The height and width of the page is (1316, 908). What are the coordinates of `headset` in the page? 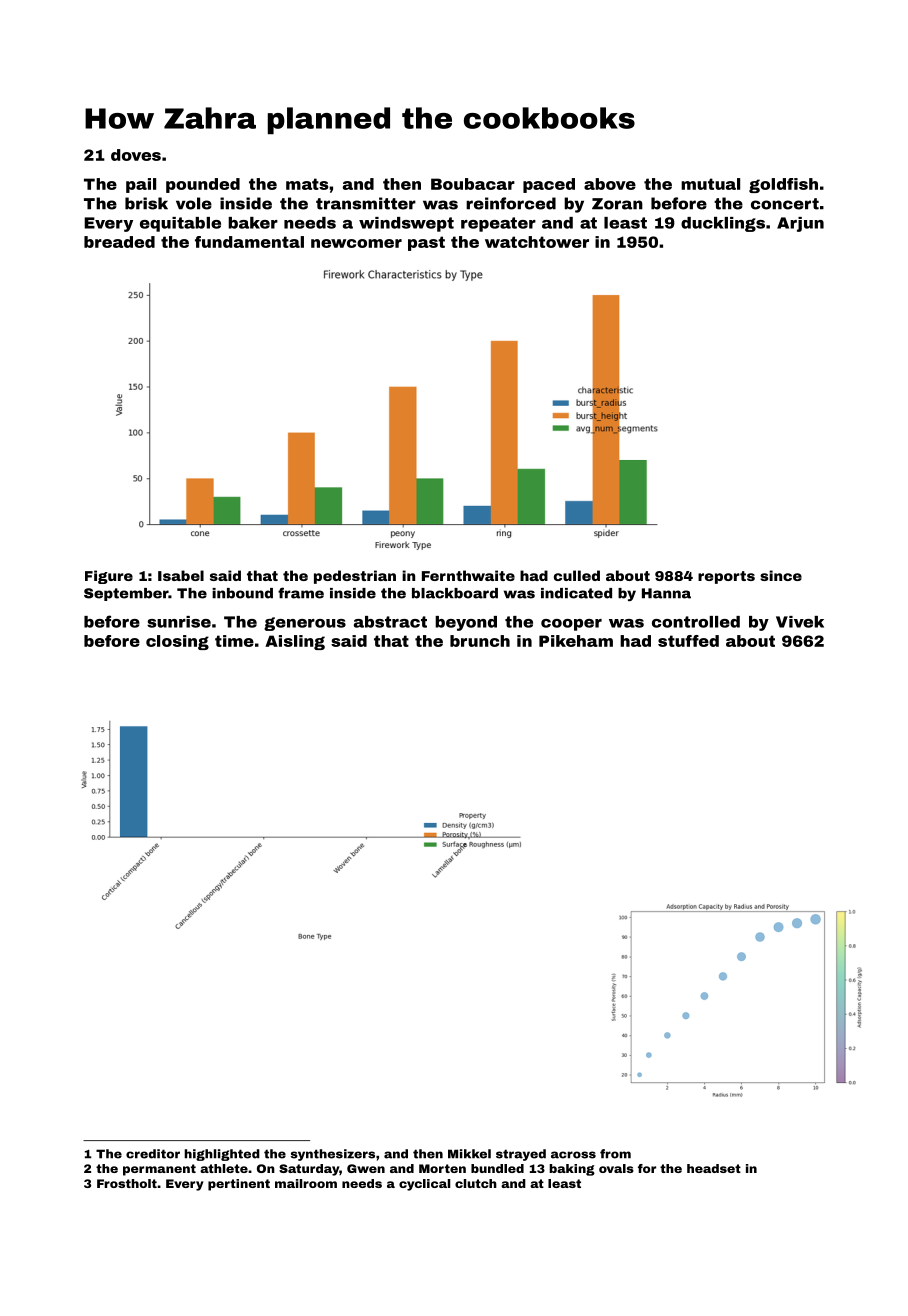 It's located at (714, 1168).
